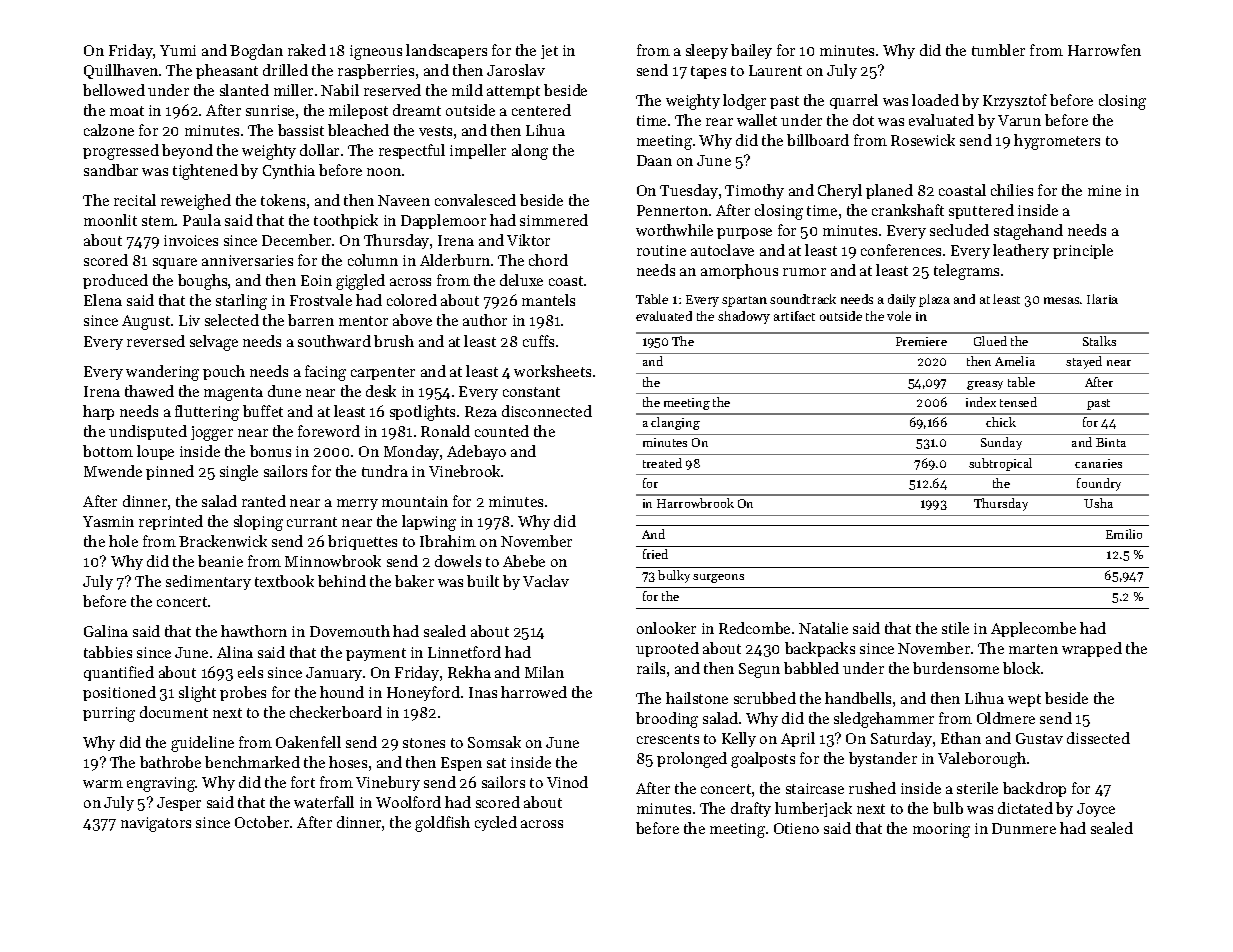 This document has width=1233, height=952. What do you see at coordinates (516, 70) in the document?
I see `Jaroslav` at bounding box center [516, 70].
